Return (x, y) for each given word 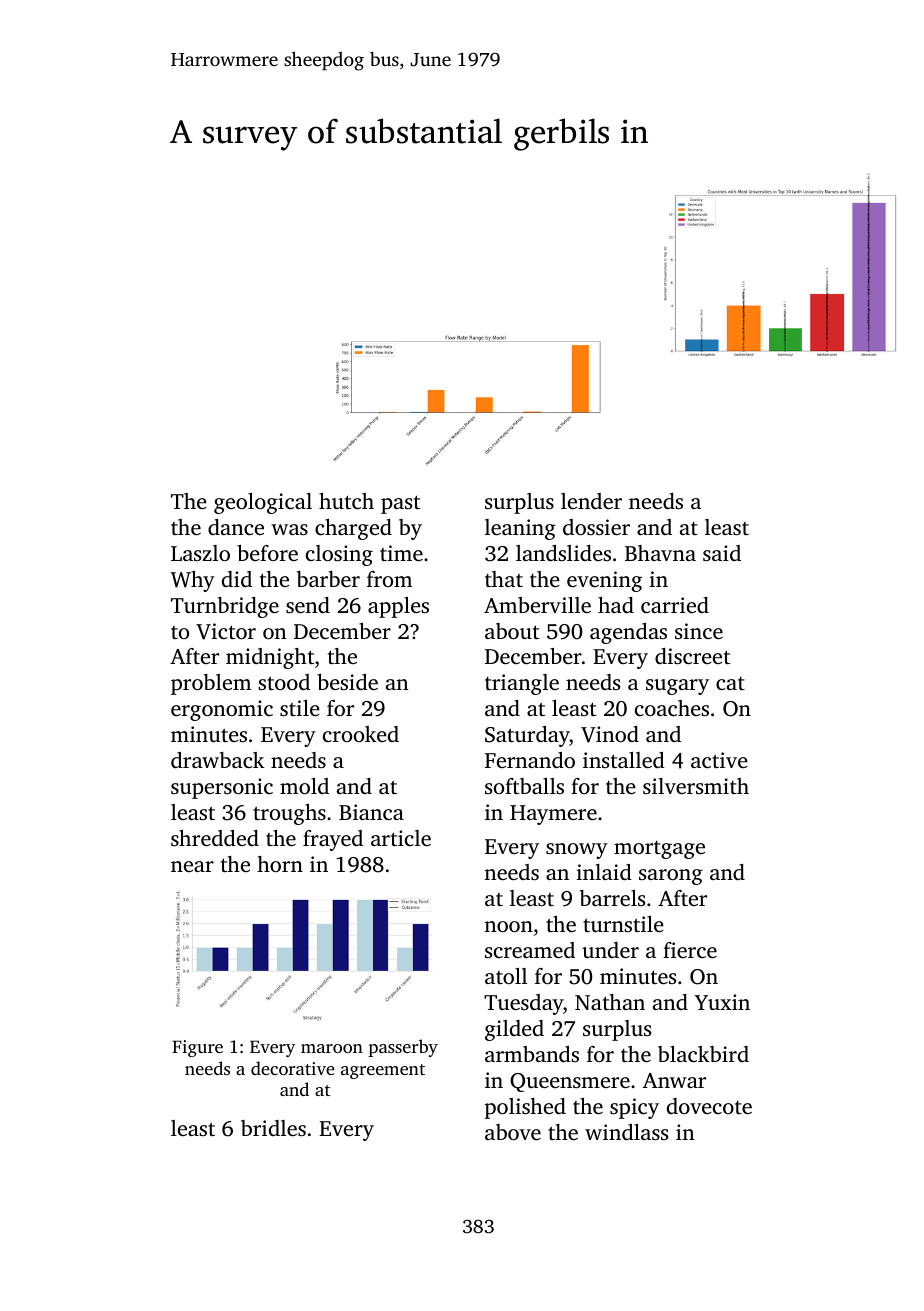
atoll (506, 976)
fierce (690, 950)
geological (263, 503)
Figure (197, 1048)
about (512, 631)
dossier (596, 527)
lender (591, 501)
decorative (293, 1068)
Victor (226, 631)
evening (604, 581)
